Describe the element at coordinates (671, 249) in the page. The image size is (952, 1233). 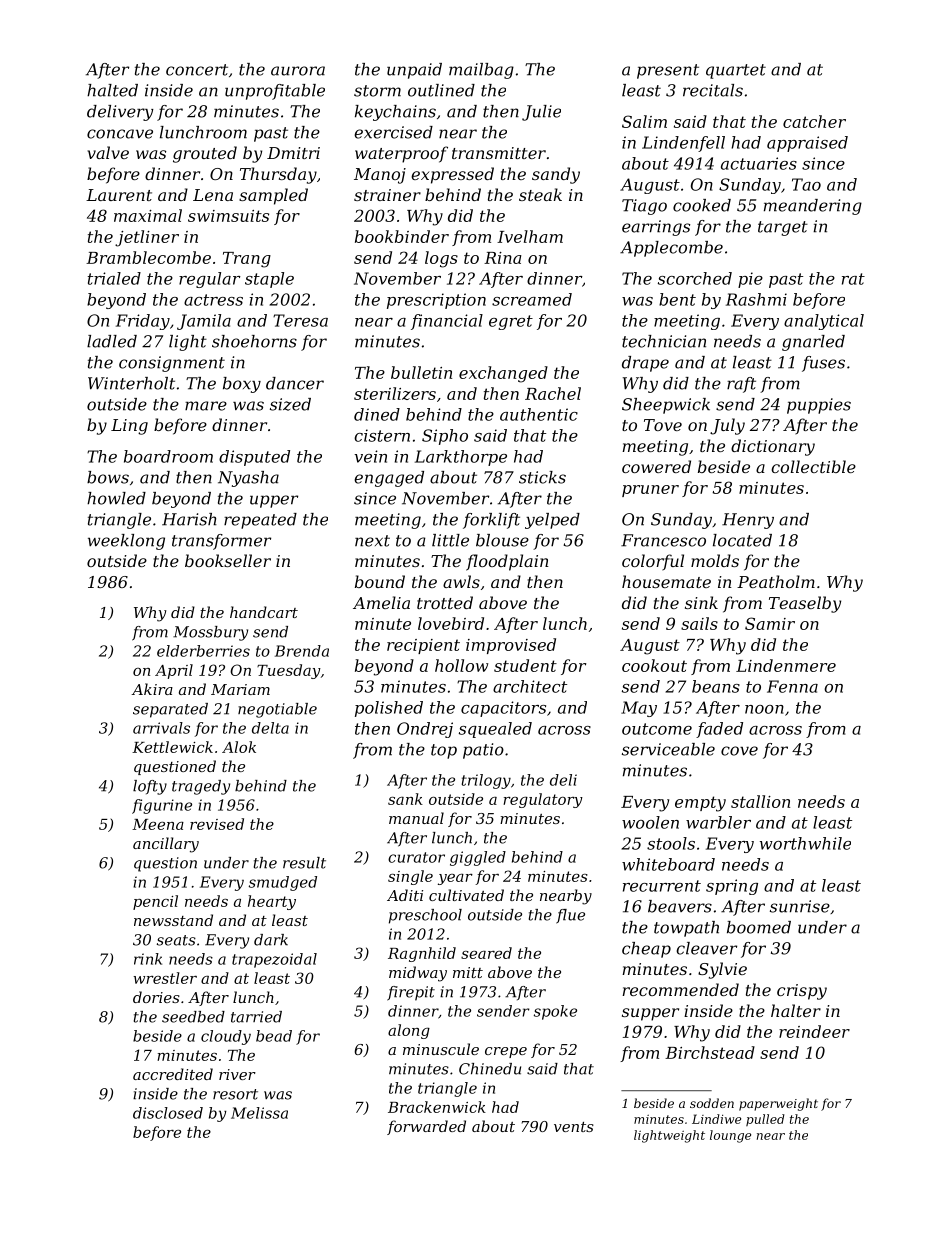
I see `Applecombe` at that location.
